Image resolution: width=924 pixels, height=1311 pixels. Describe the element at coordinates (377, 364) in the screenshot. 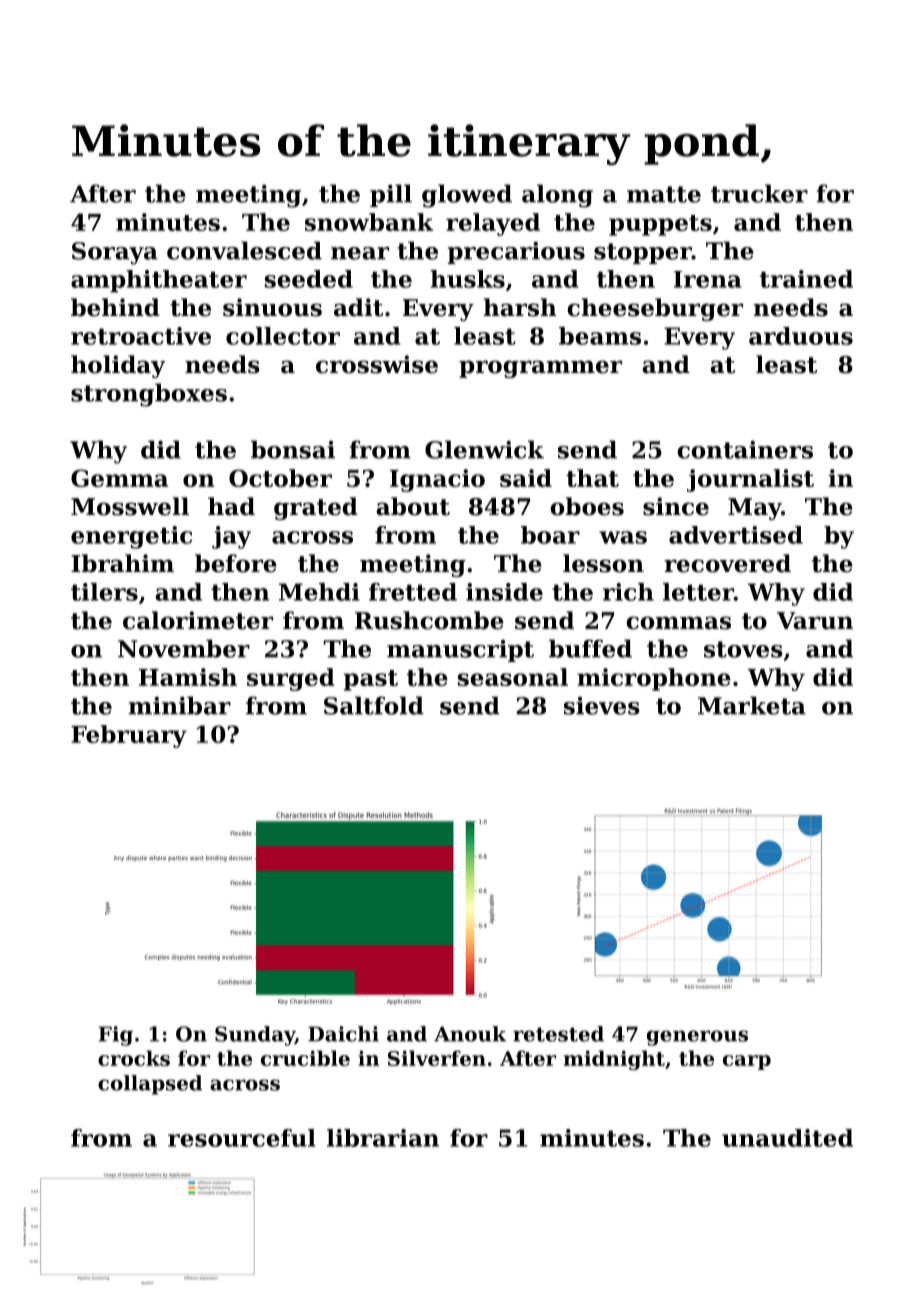

I see `crosswise` at that location.
